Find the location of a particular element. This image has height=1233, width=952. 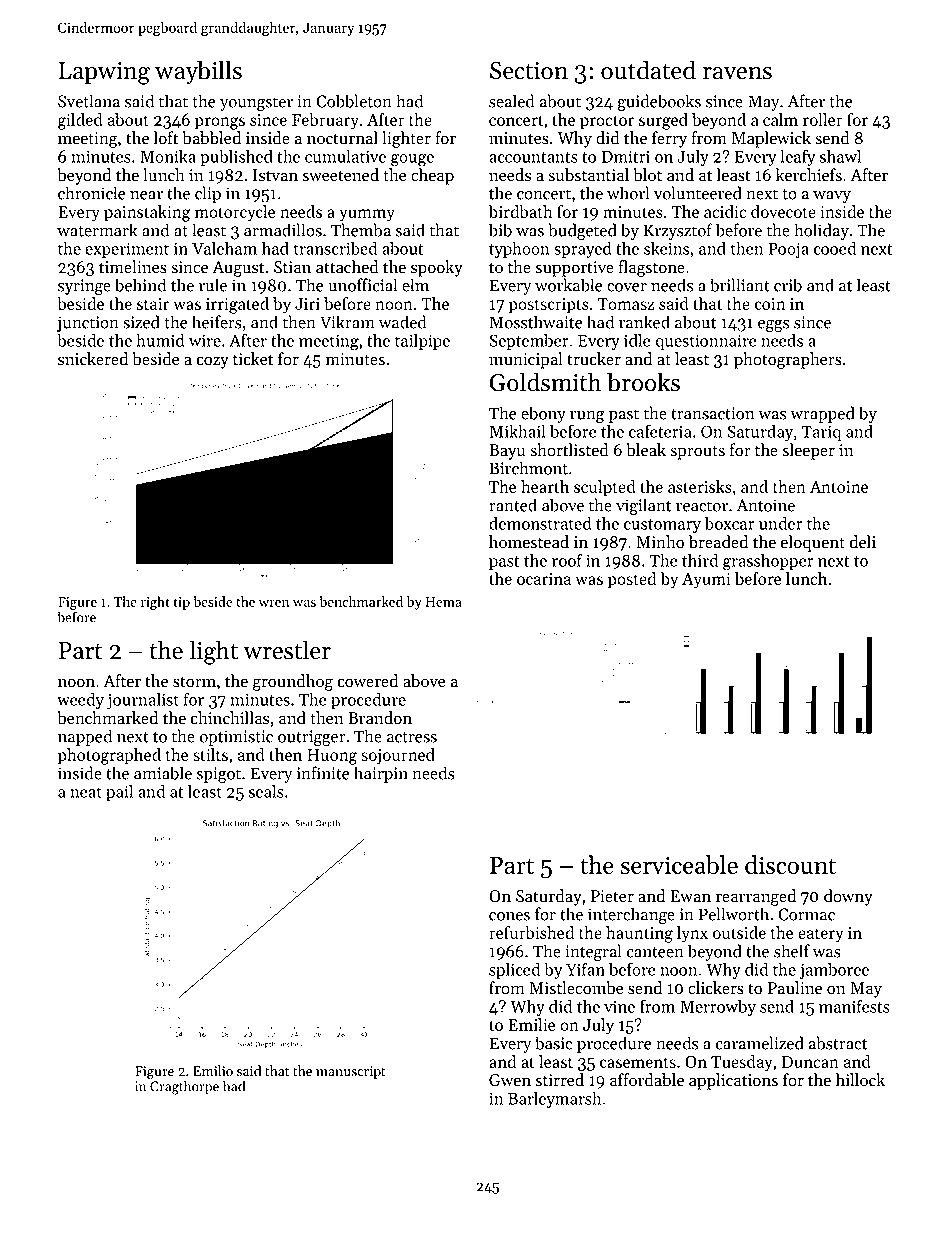

tailpipe is located at coordinates (422, 341).
